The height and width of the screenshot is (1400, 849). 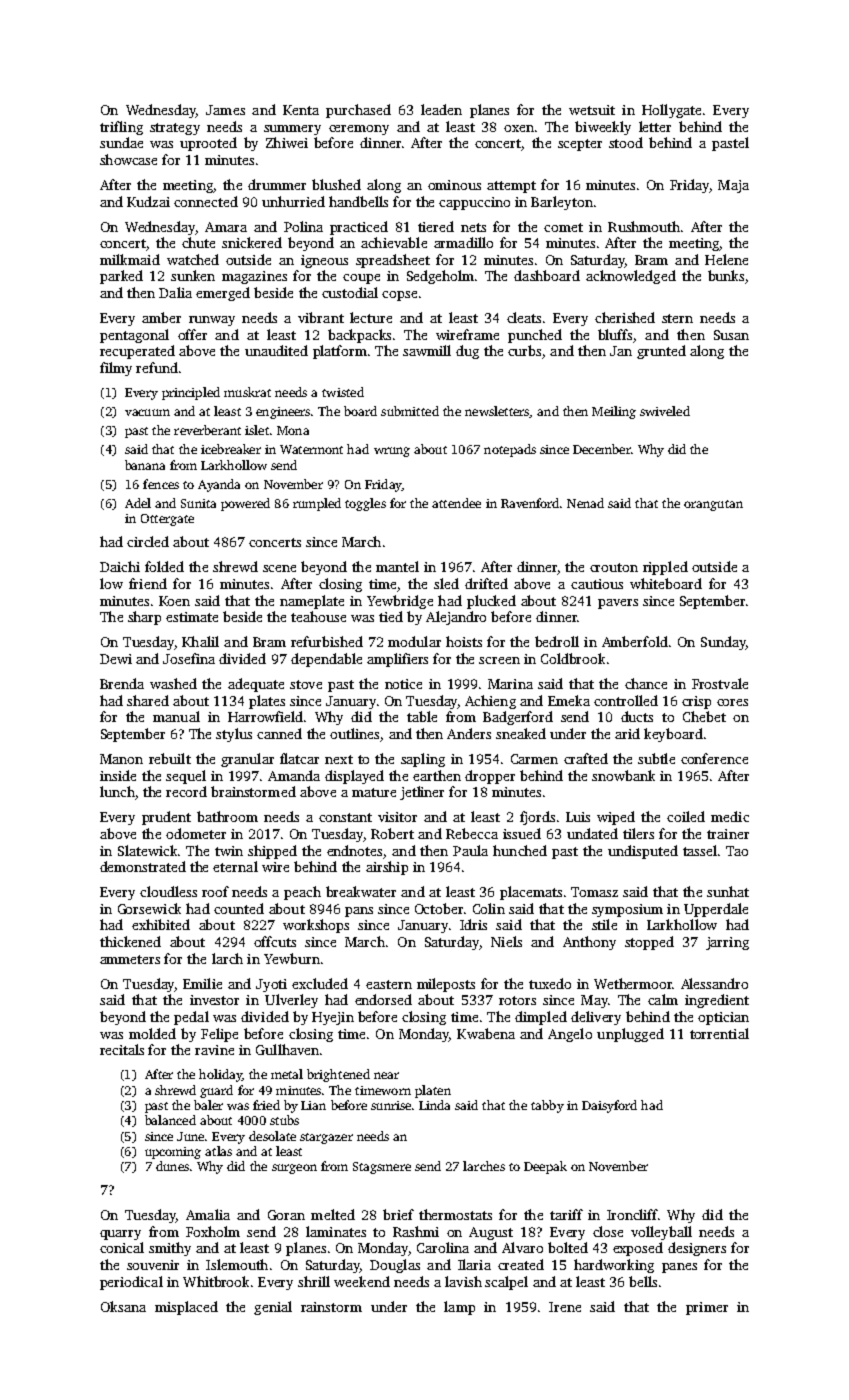 I want to click on wrung, so click(x=392, y=452).
